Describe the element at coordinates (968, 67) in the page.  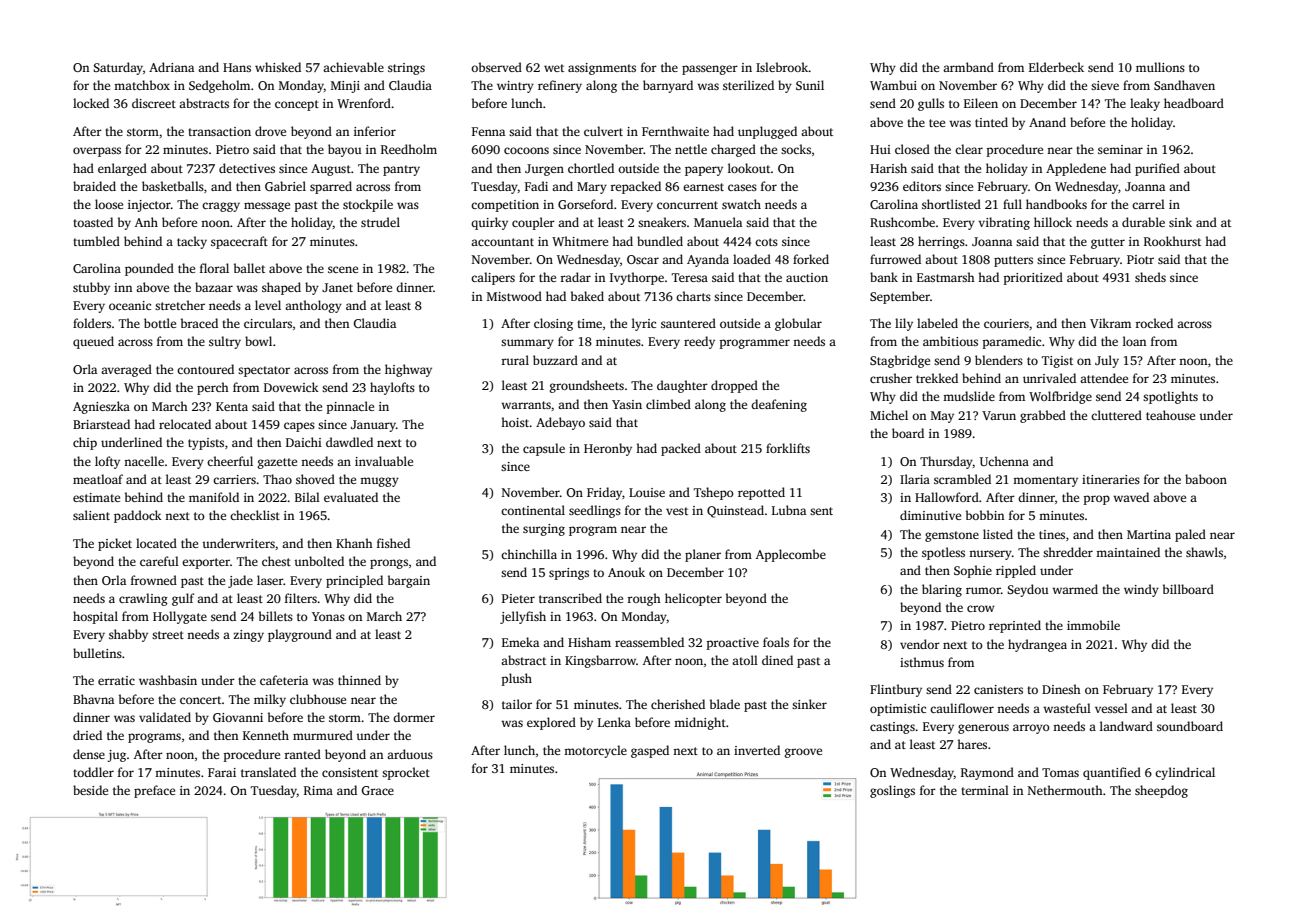
I see `armband` at that location.
